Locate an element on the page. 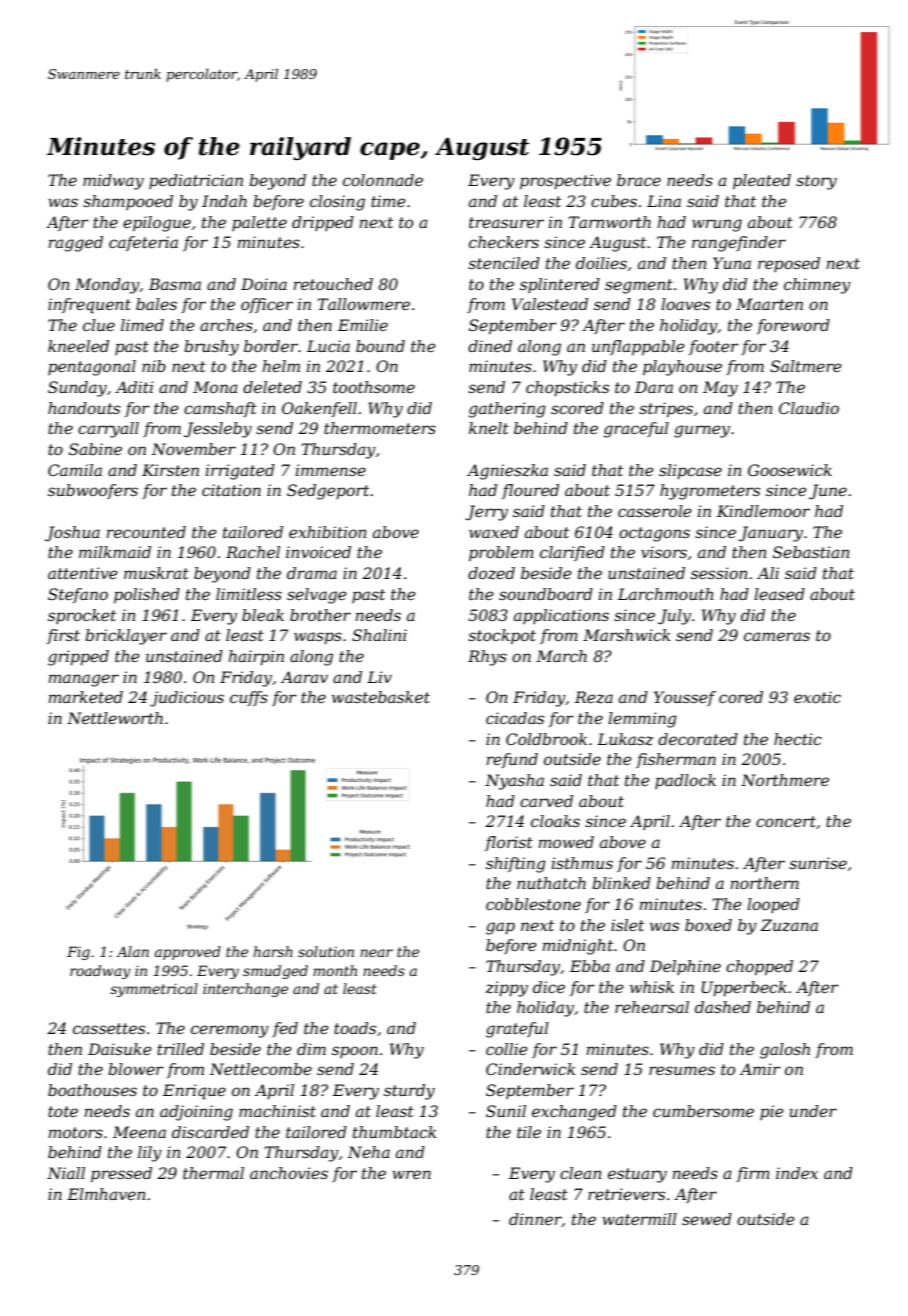  cassettes is located at coordinates (109, 1028).
